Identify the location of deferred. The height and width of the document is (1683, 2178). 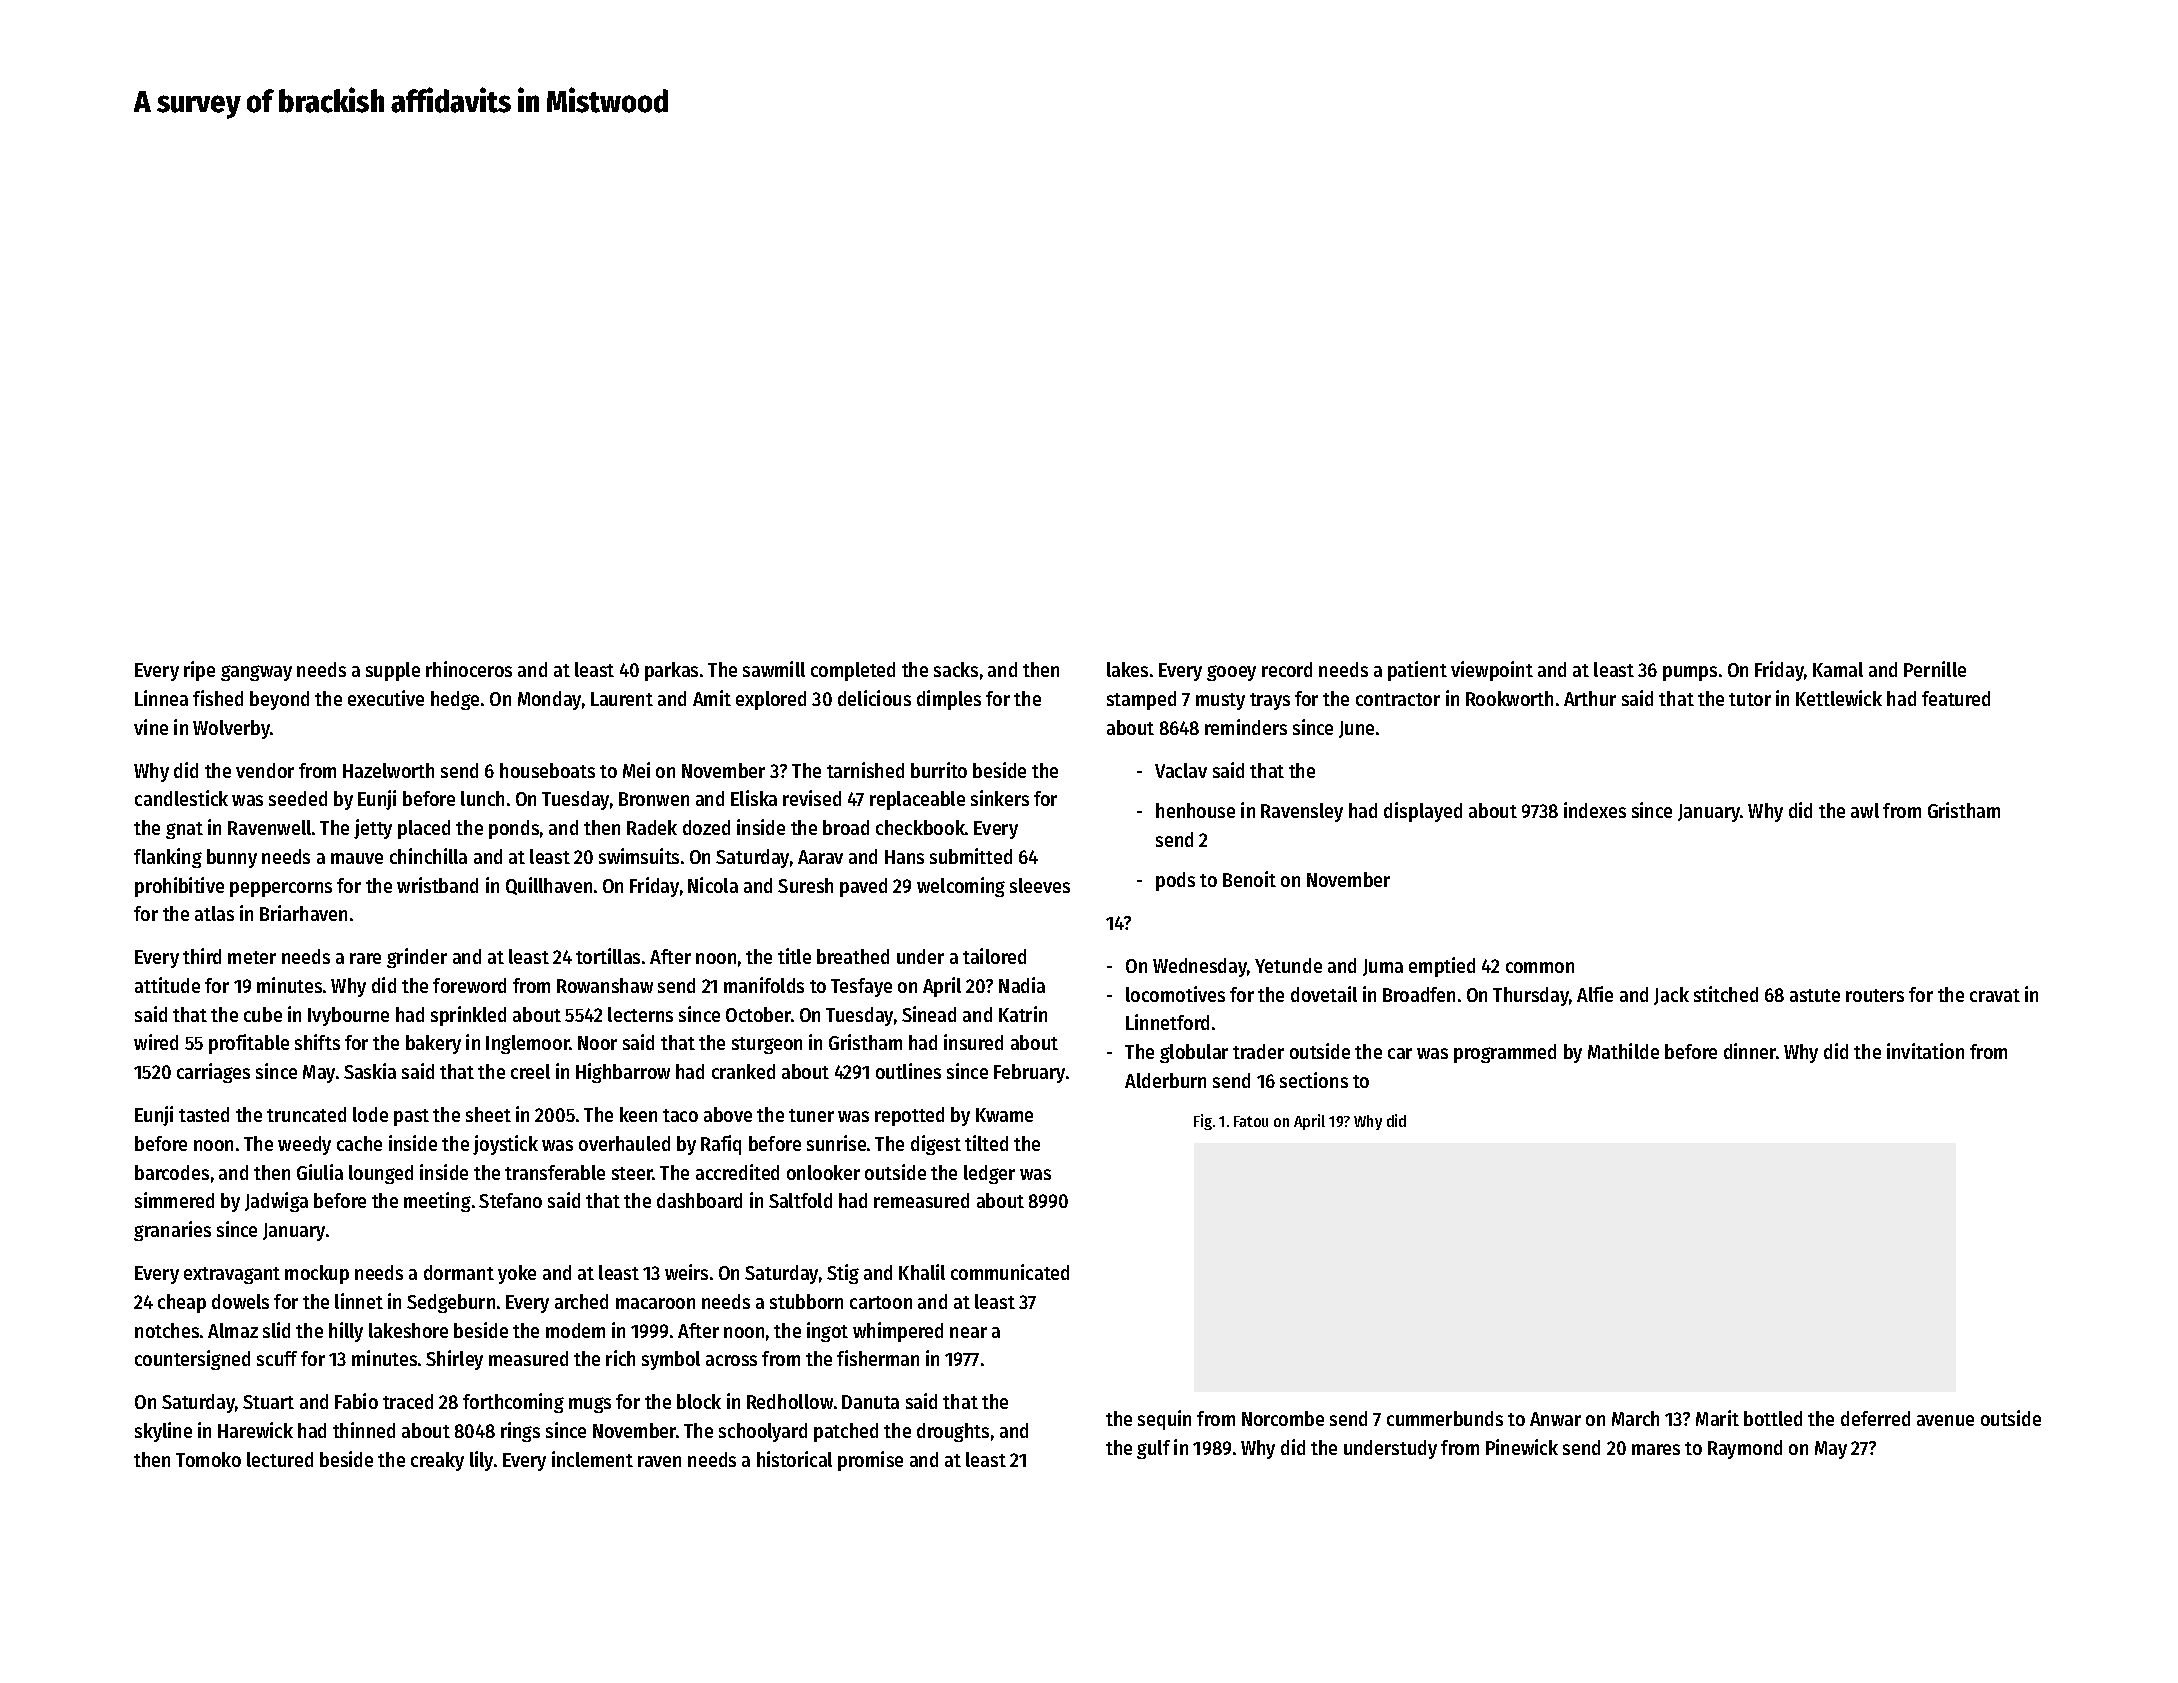
(1875, 1418).
